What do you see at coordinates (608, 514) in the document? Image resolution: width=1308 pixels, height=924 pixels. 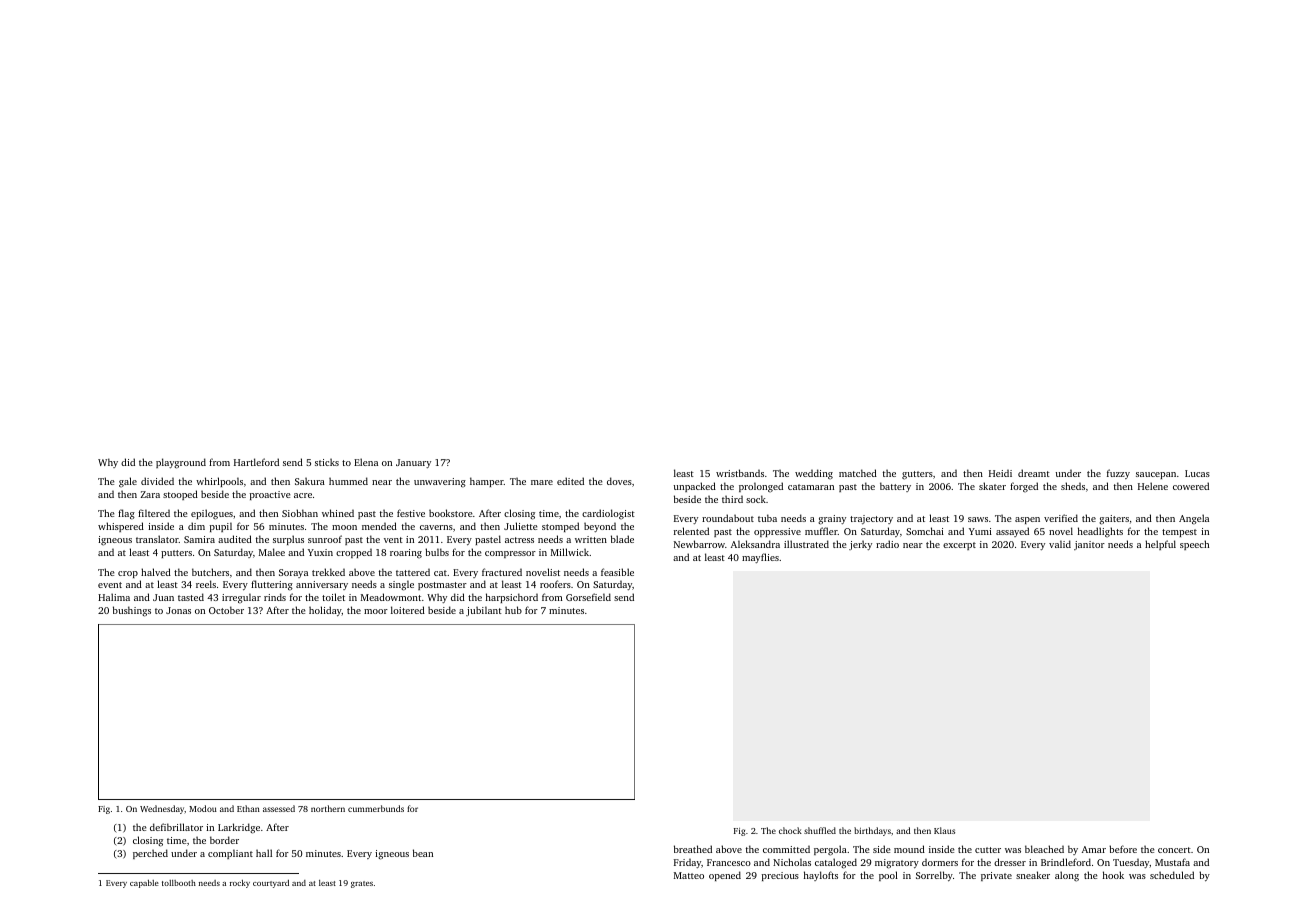 I see `cardiologist` at bounding box center [608, 514].
